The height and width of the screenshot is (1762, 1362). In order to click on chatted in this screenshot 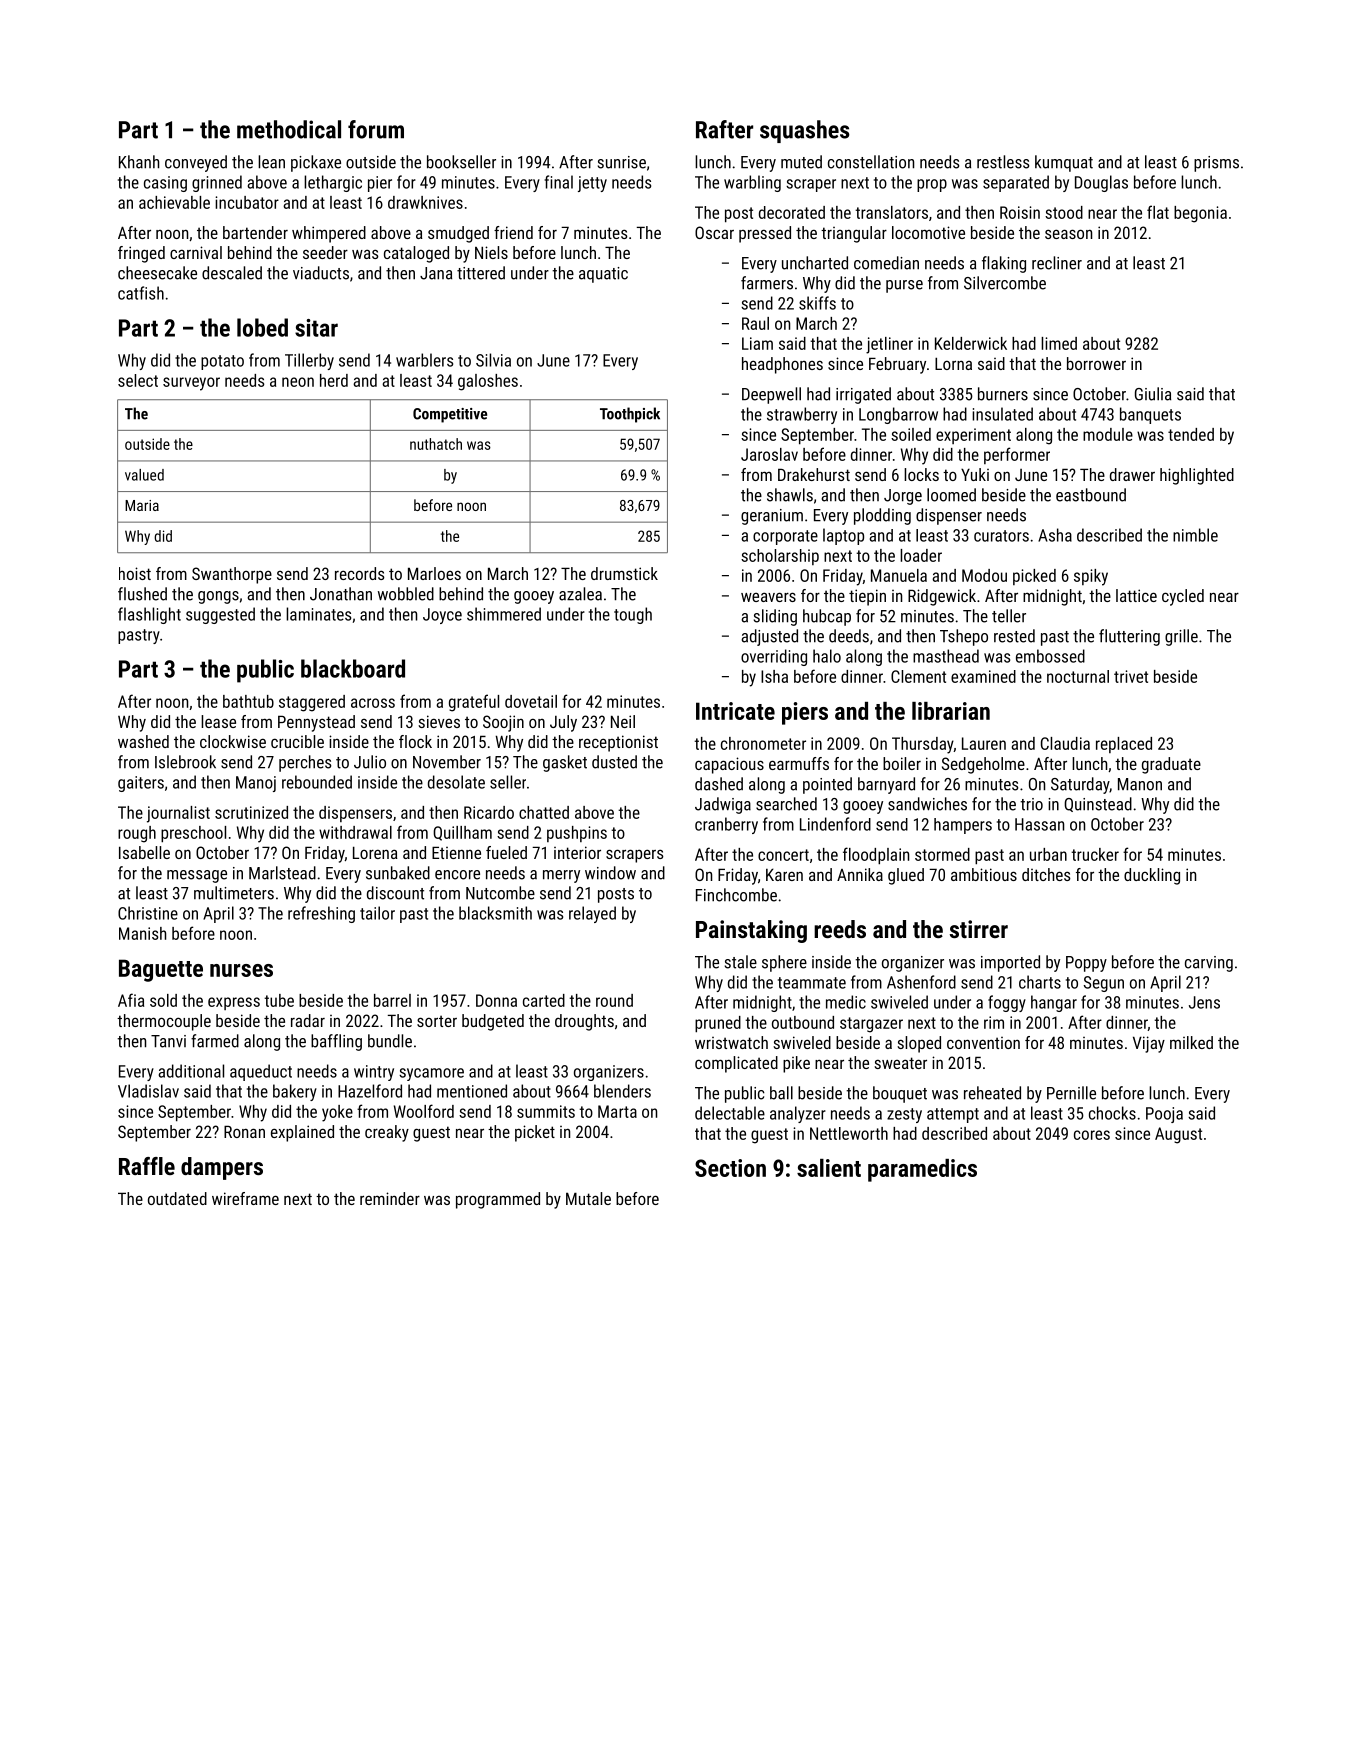, I will do `click(544, 812)`.
